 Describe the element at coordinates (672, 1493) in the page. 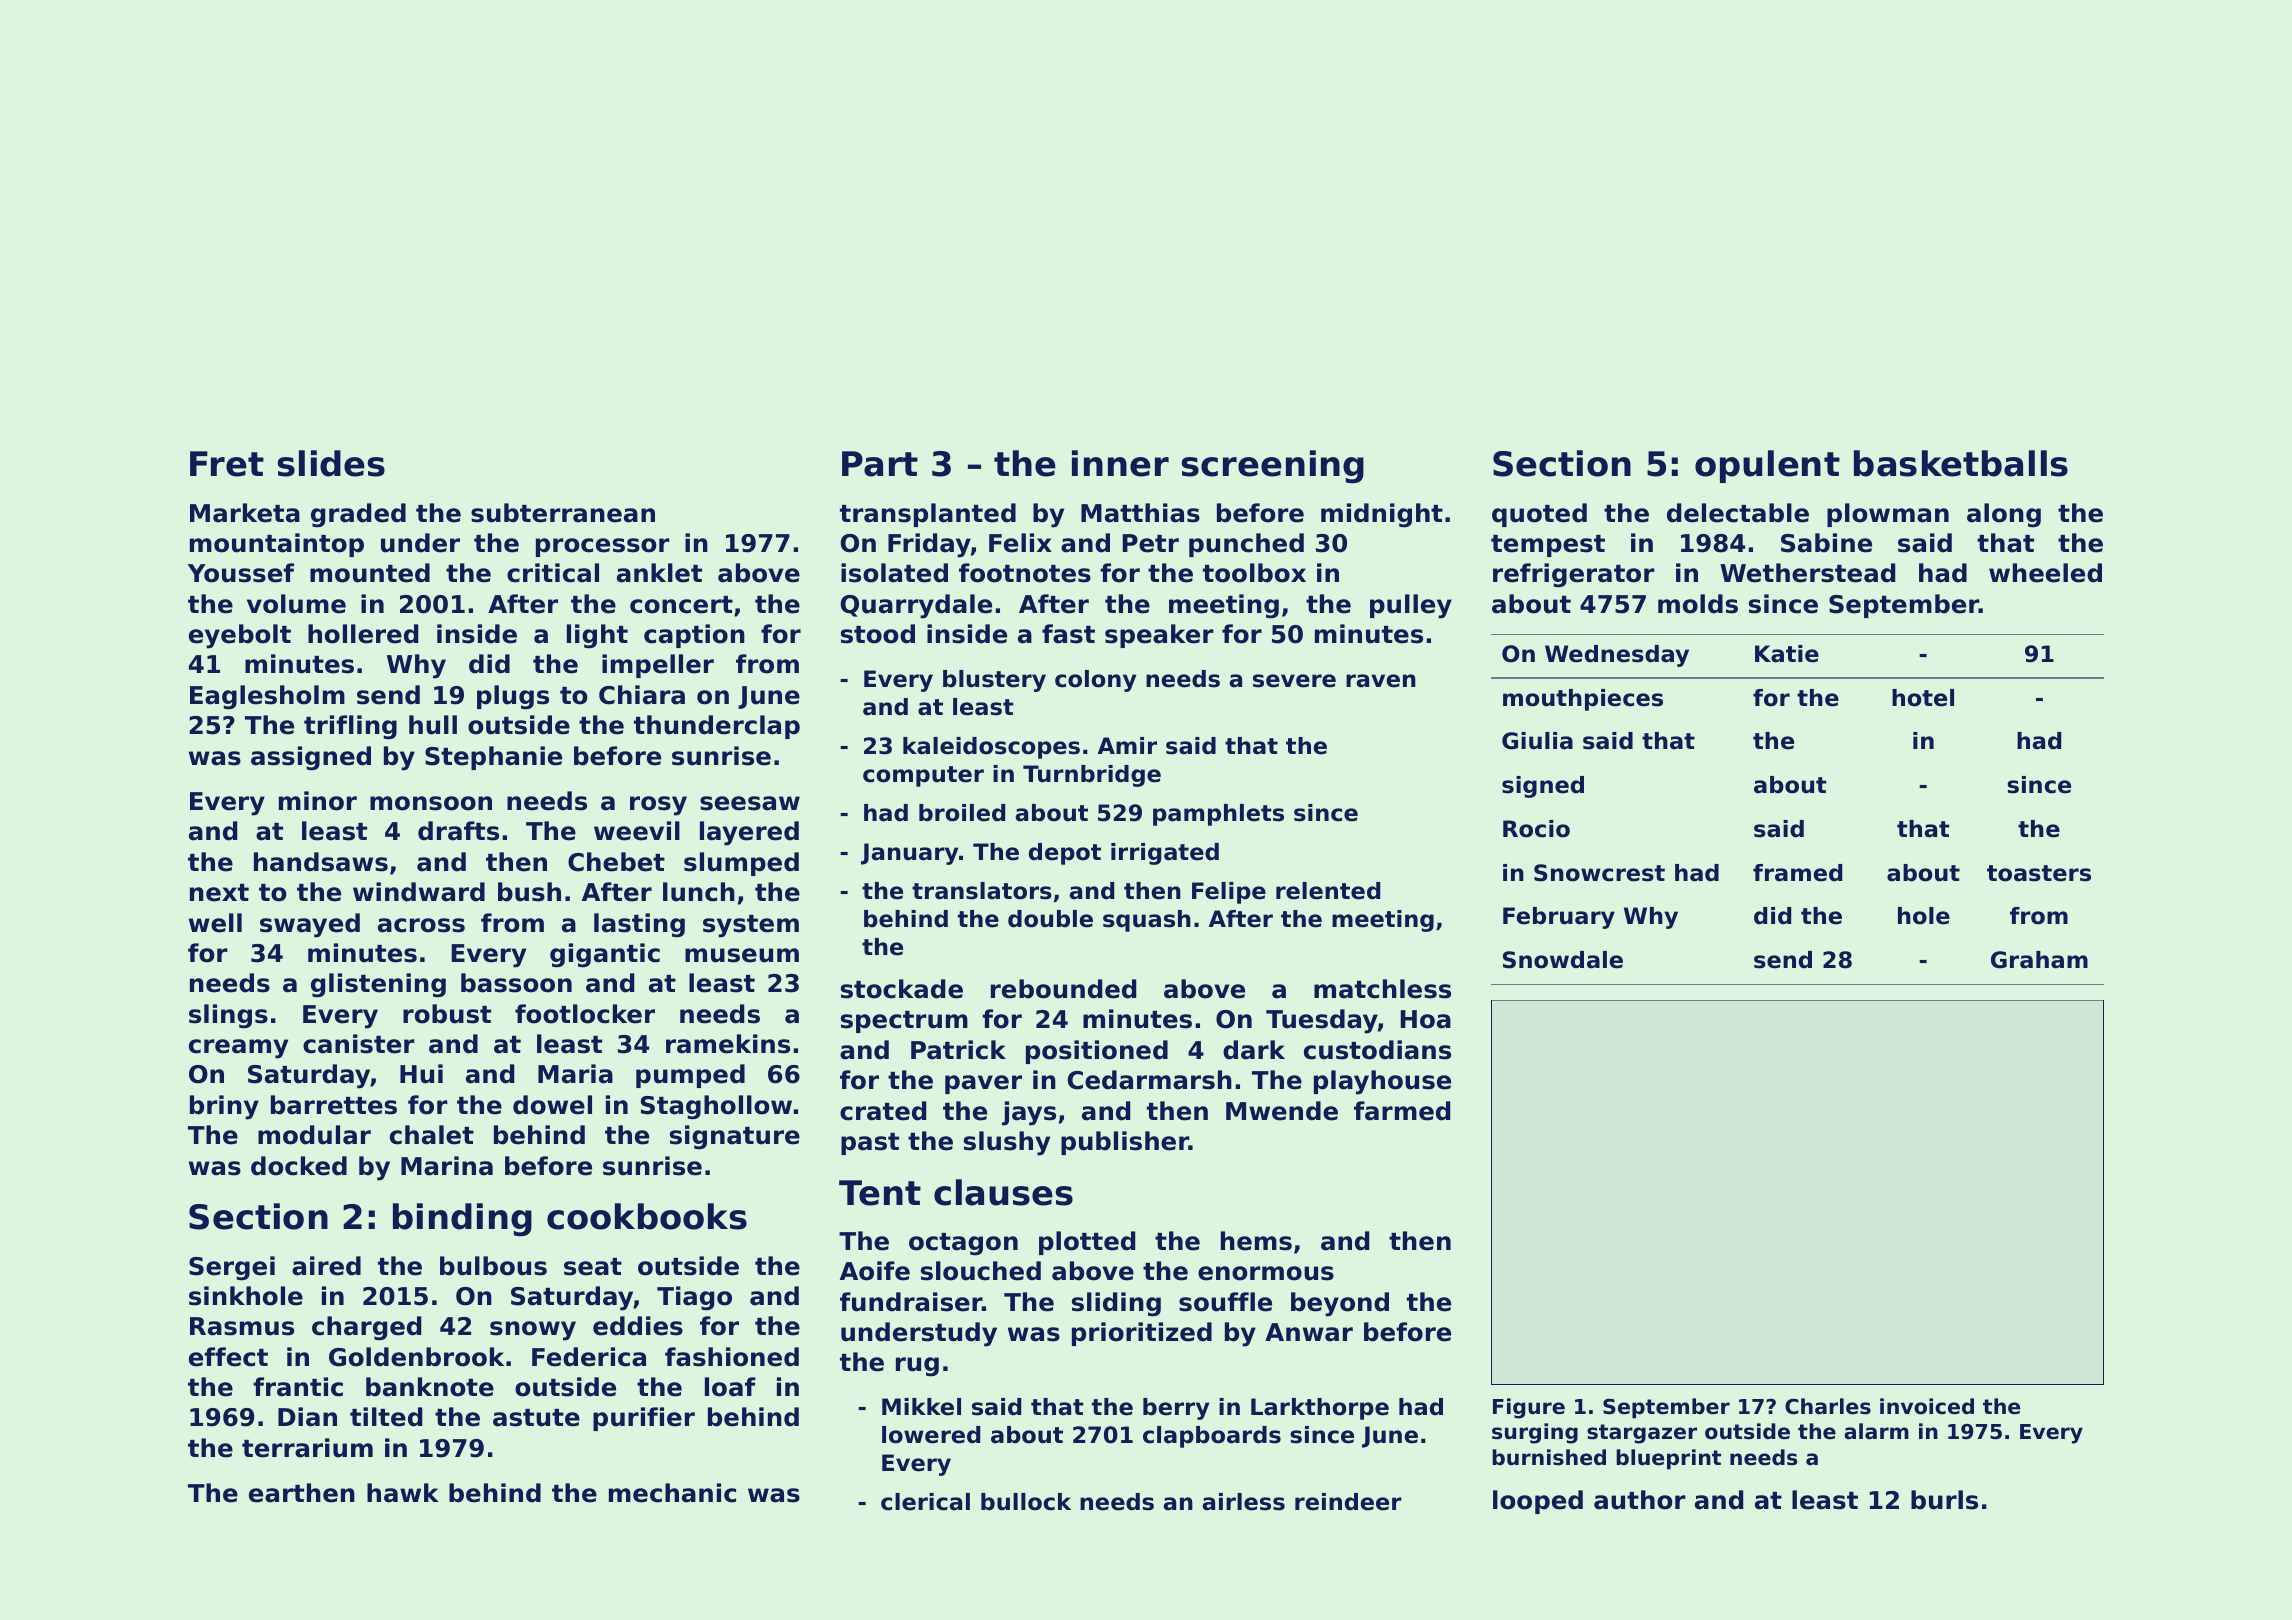

I see `mechanic` at that location.
